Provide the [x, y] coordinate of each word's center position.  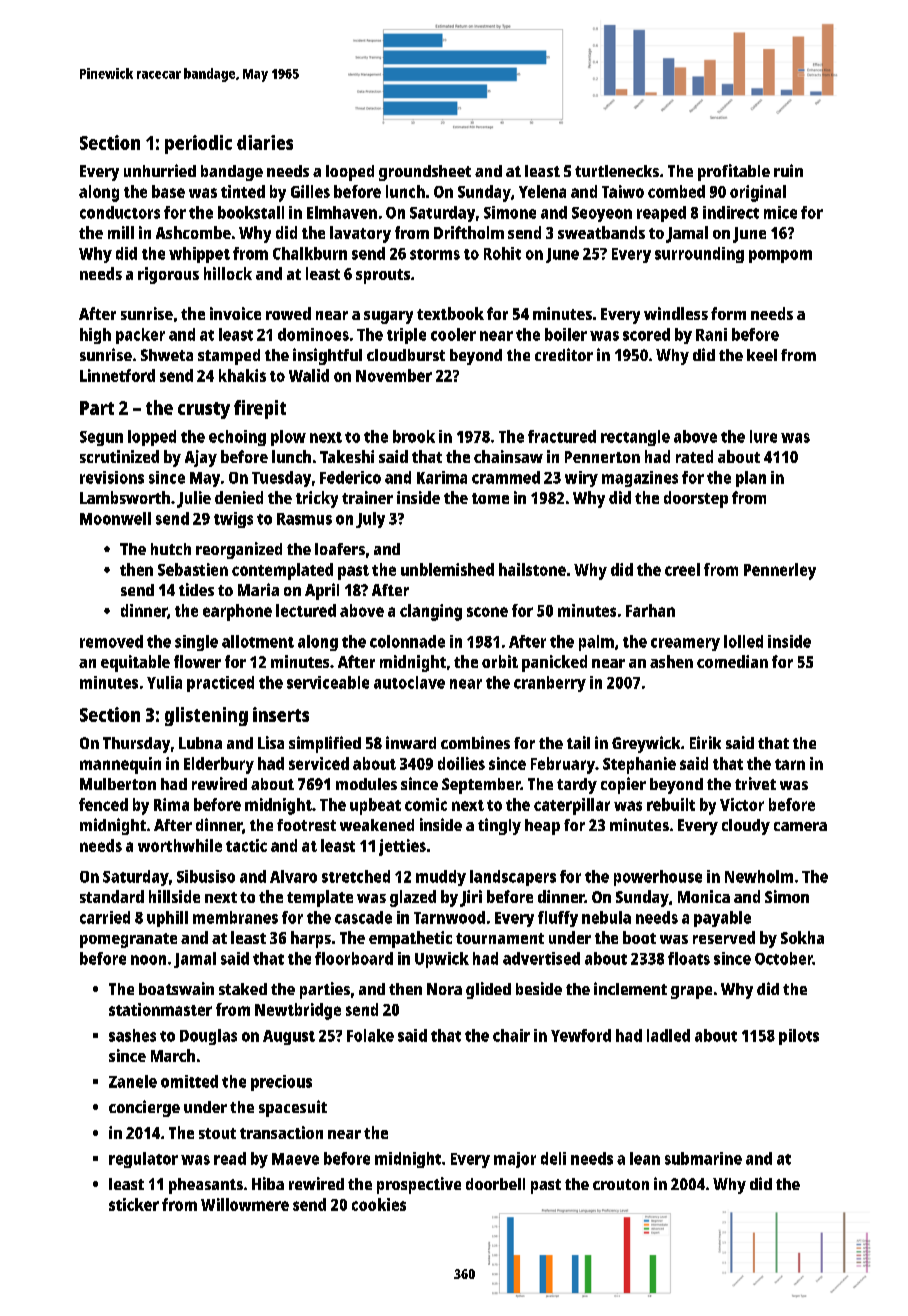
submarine [703, 1158]
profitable [734, 172]
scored [646, 334]
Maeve [295, 1159]
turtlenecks [617, 171]
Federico [350, 477]
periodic [198, 144]
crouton [621, 1184]
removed [111, 641]
